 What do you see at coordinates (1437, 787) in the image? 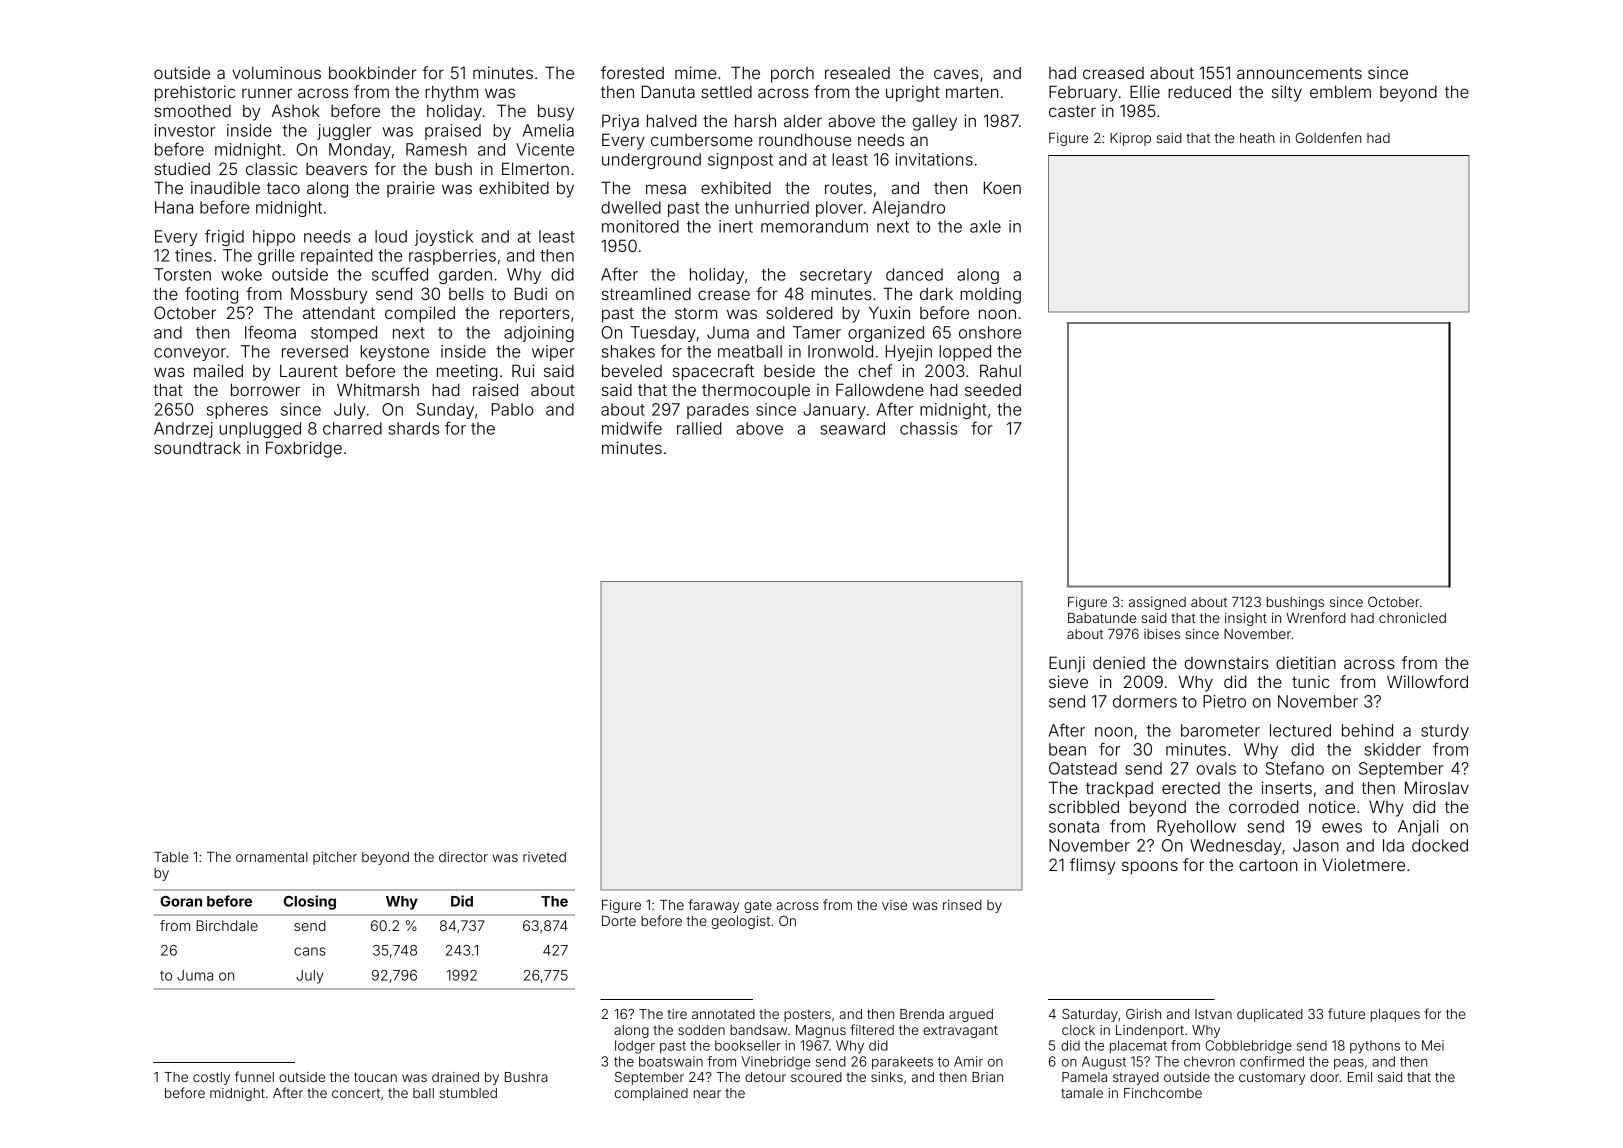
I see `Miroslav` at bounding box center [1437, 787].
